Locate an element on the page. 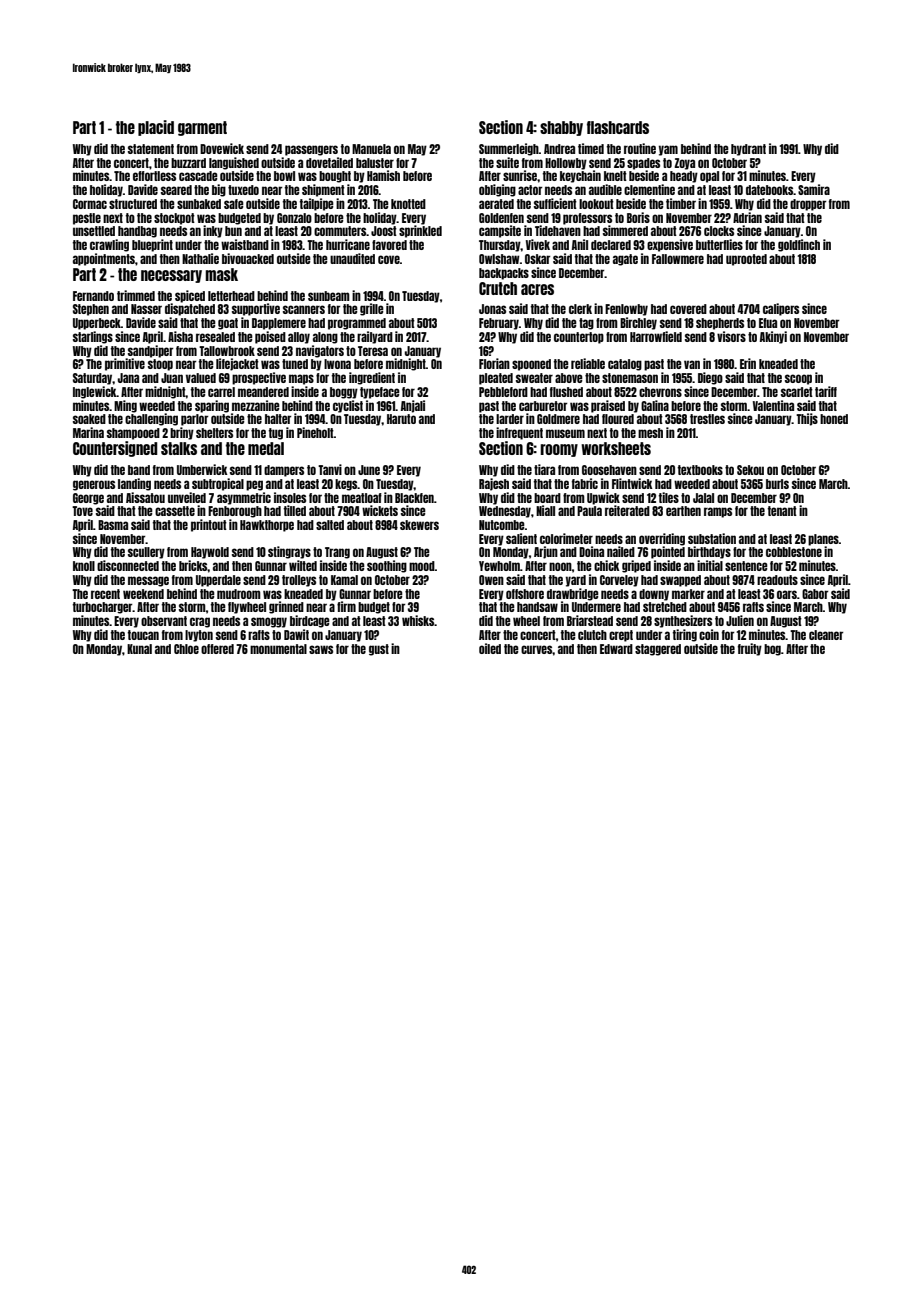  fruity is located at coordinates (750, 649).
